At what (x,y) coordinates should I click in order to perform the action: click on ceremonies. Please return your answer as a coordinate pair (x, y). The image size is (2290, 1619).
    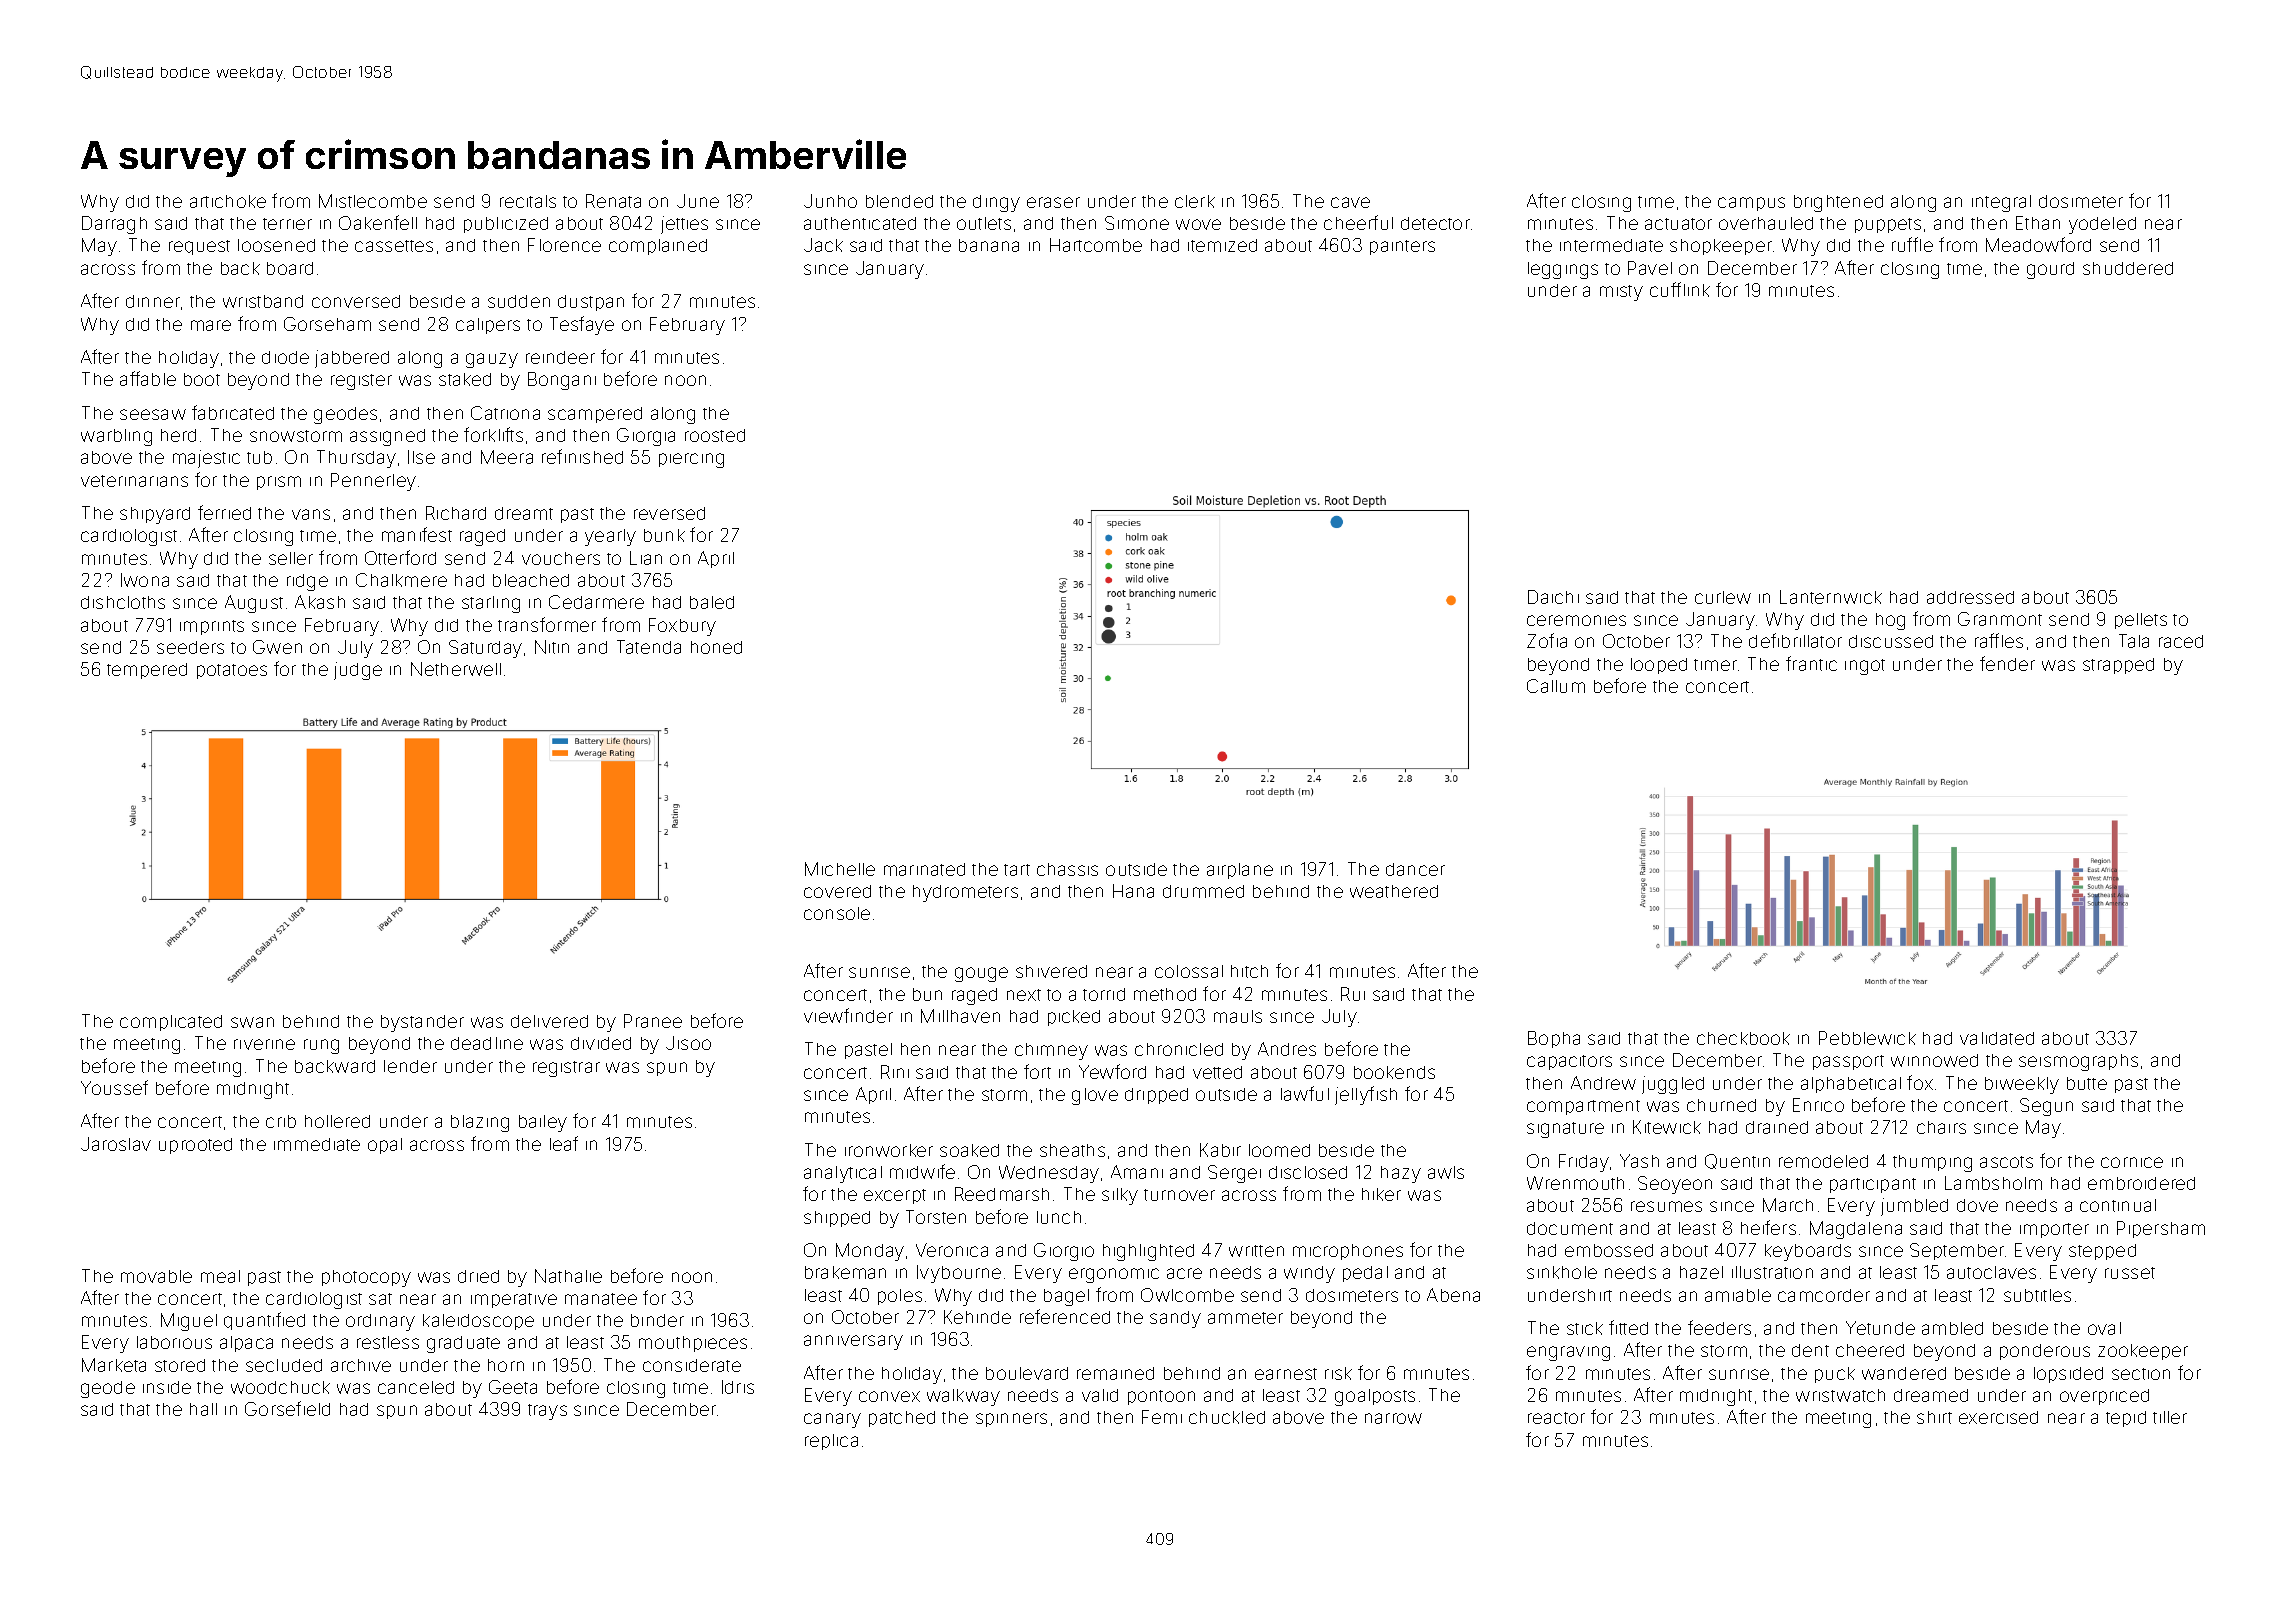
    Looking at the image, I should click on (1576, 620).
